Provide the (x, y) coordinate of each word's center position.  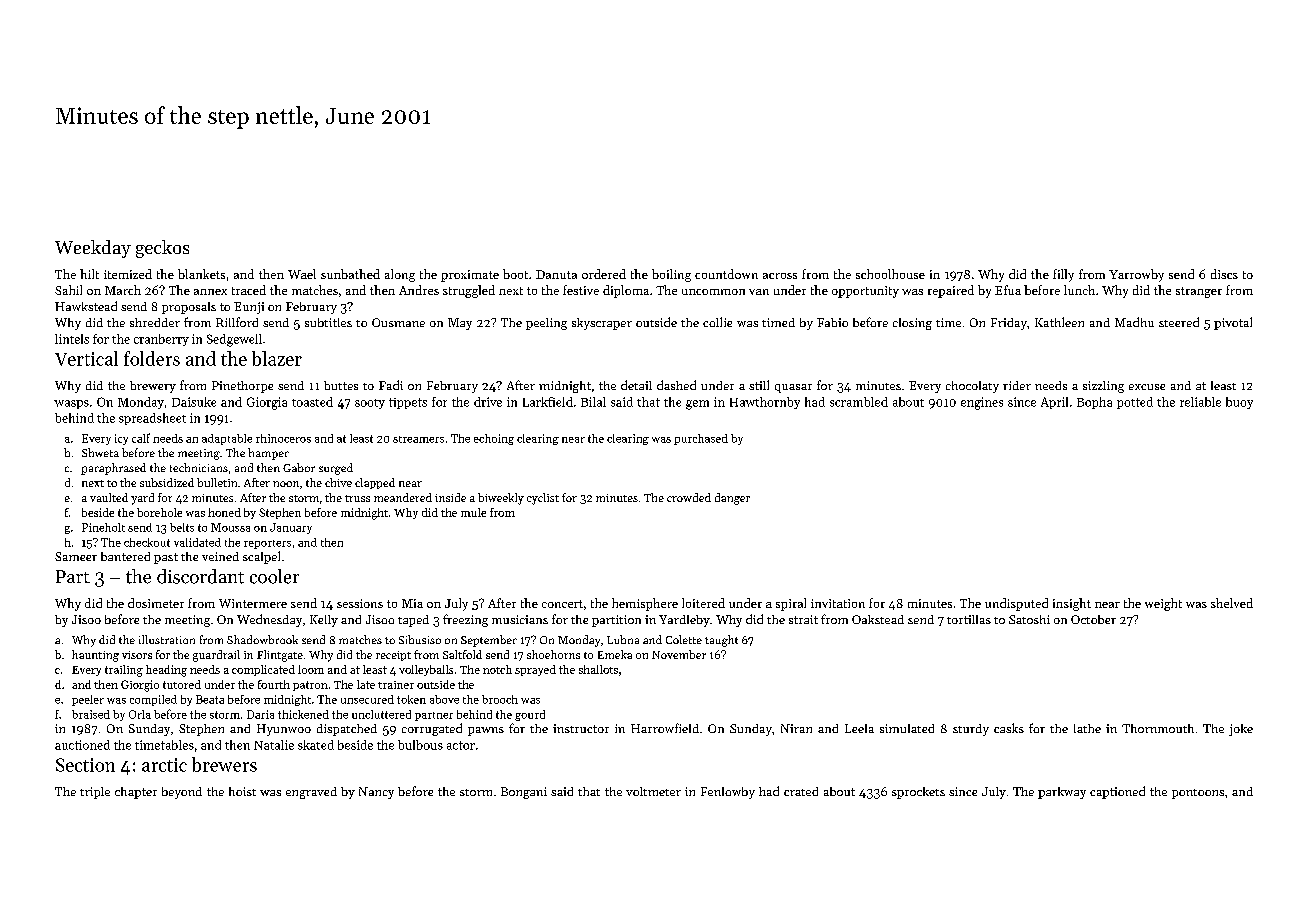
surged (336, 469)
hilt (89, 274)
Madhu (1134, 322)
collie (717, 322)
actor (461, 745)
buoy (1239, 403)
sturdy (971, 730)
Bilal (593, 402)
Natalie (274, 745)
